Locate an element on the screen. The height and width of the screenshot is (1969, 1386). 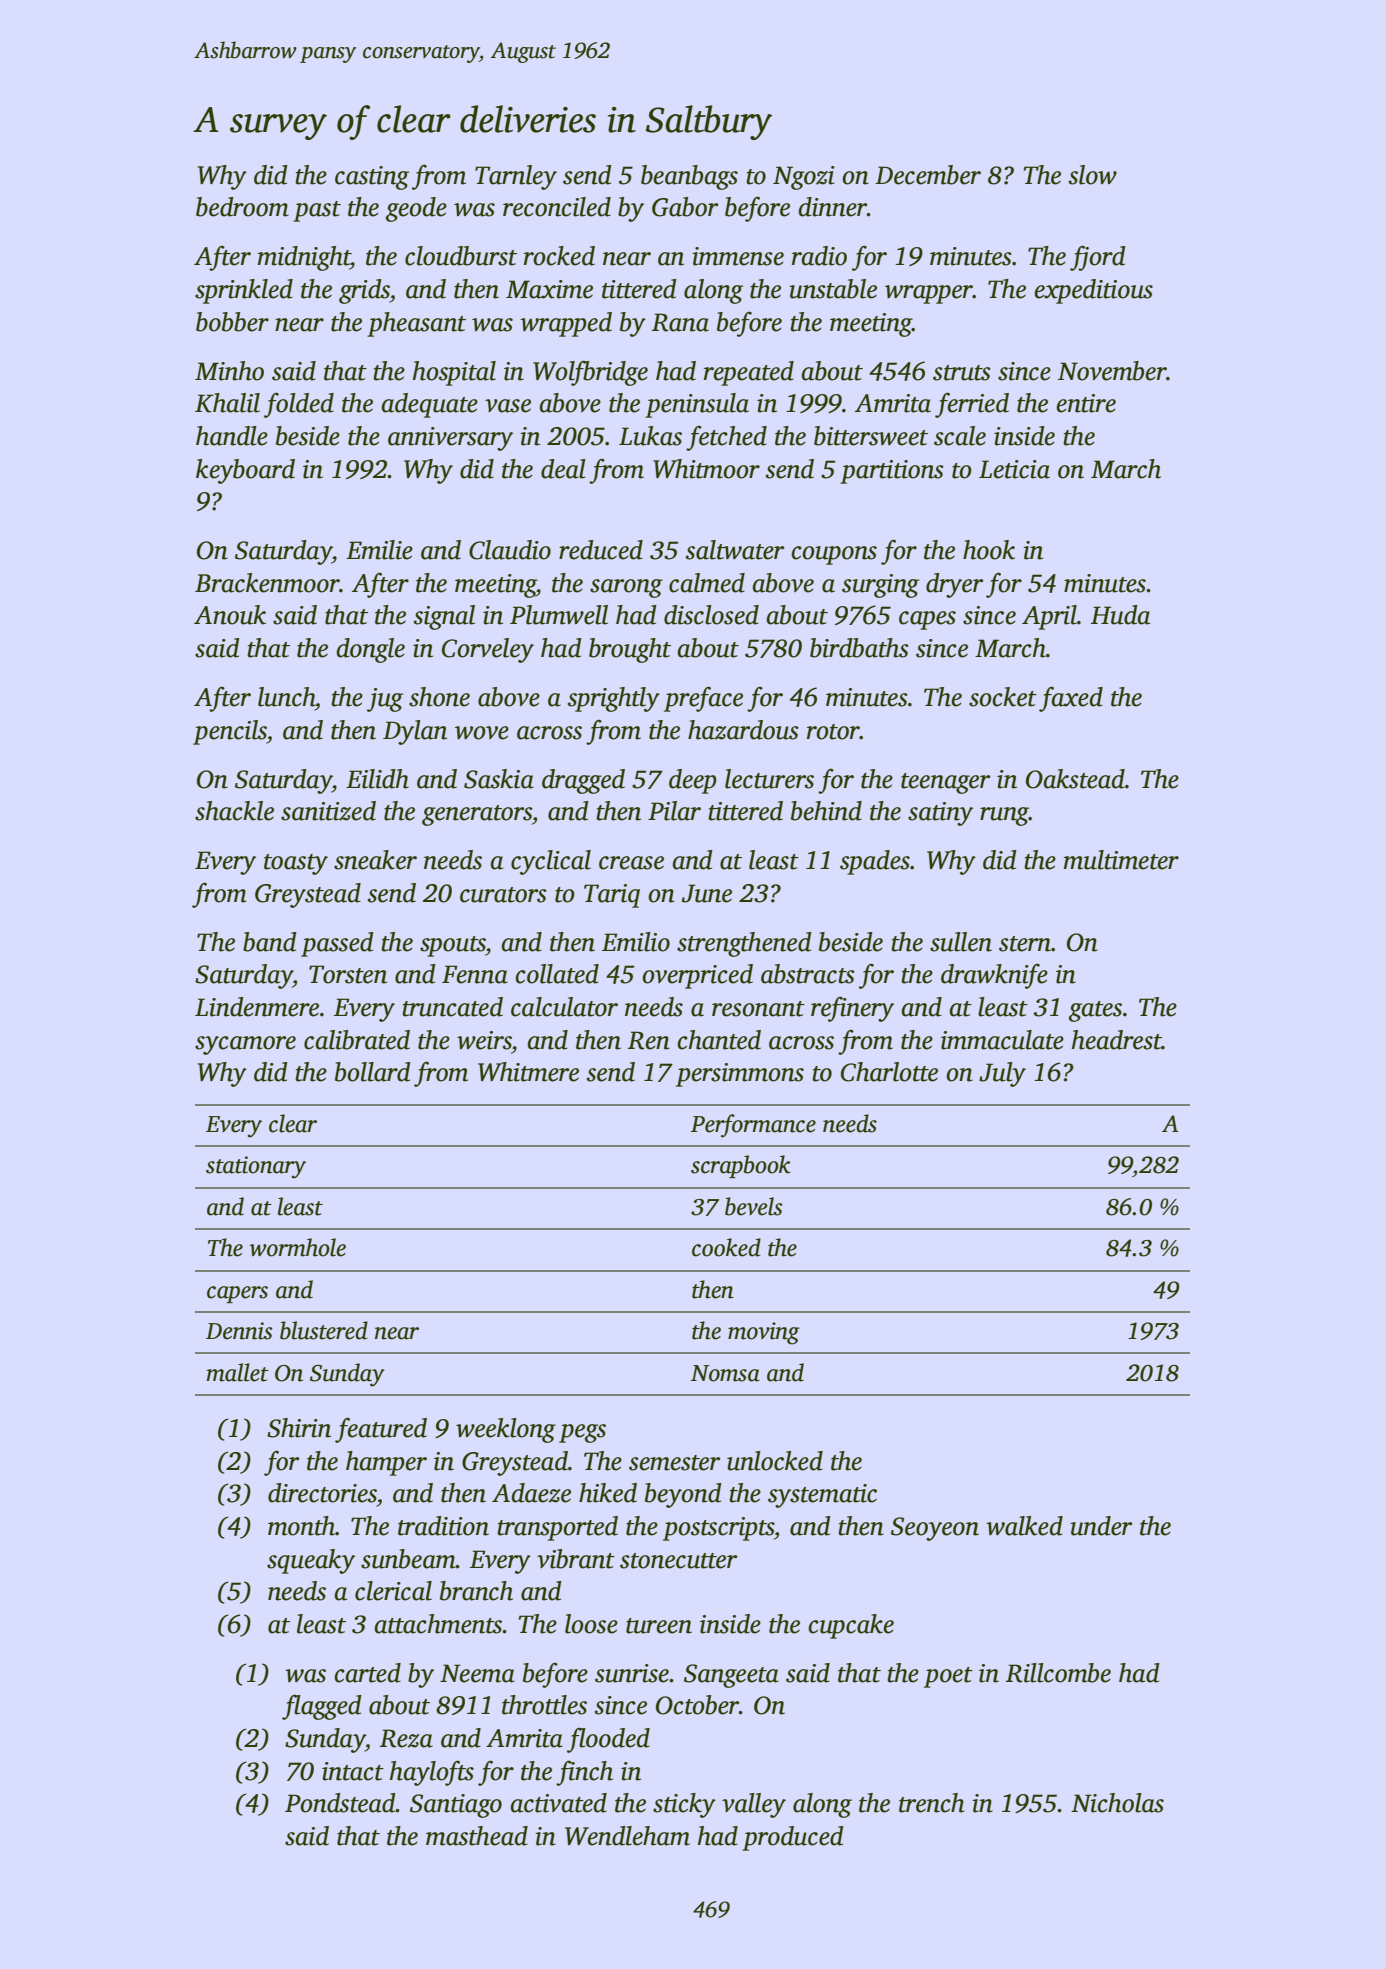
bevels is located at coordinates (754, 1206).
